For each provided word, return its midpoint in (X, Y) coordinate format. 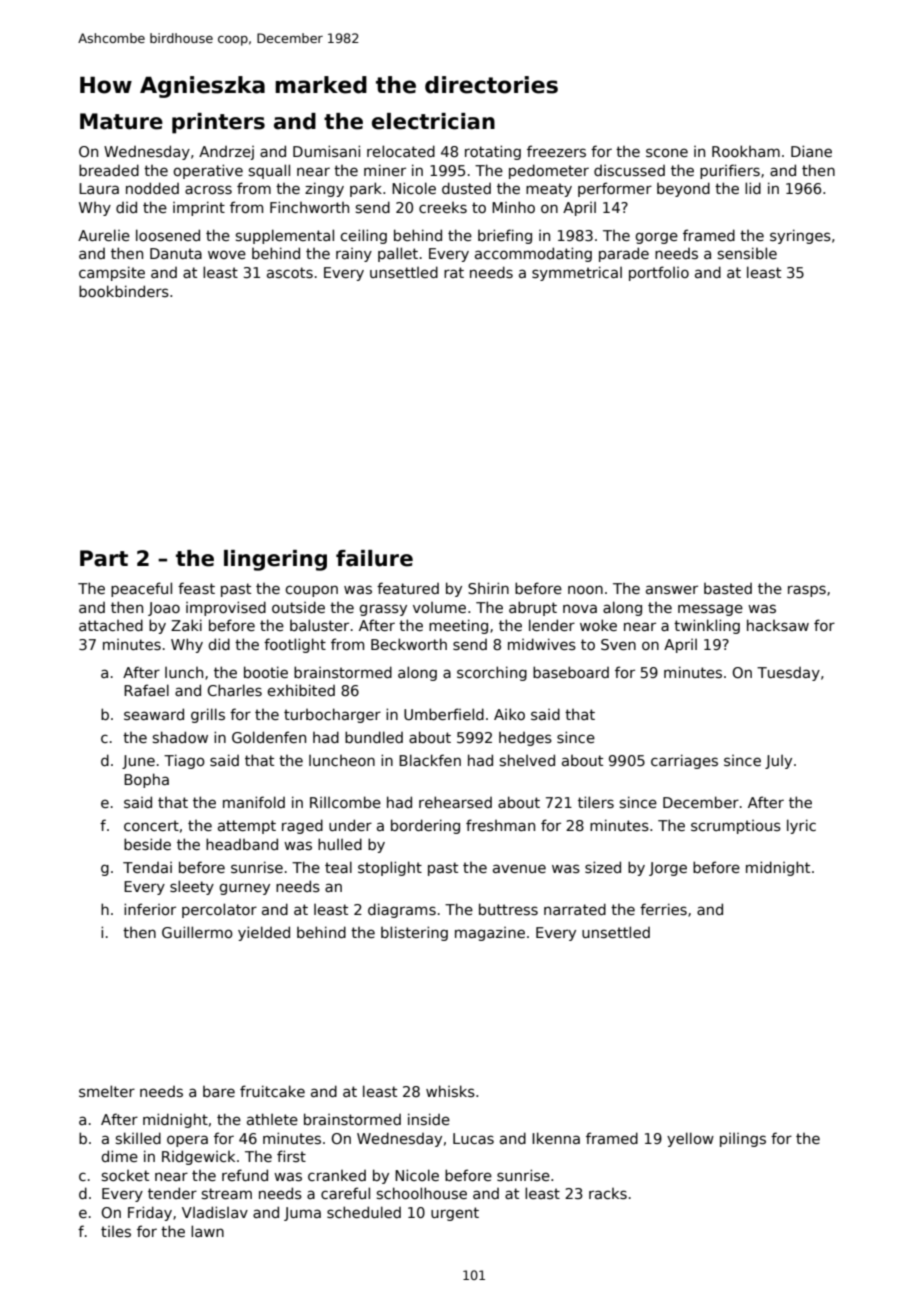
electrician (433, 121)
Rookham (746, 151)
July (778, 762)
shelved (527, 760)
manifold (254, 802)
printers (218, 123)
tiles (116, 1231)
